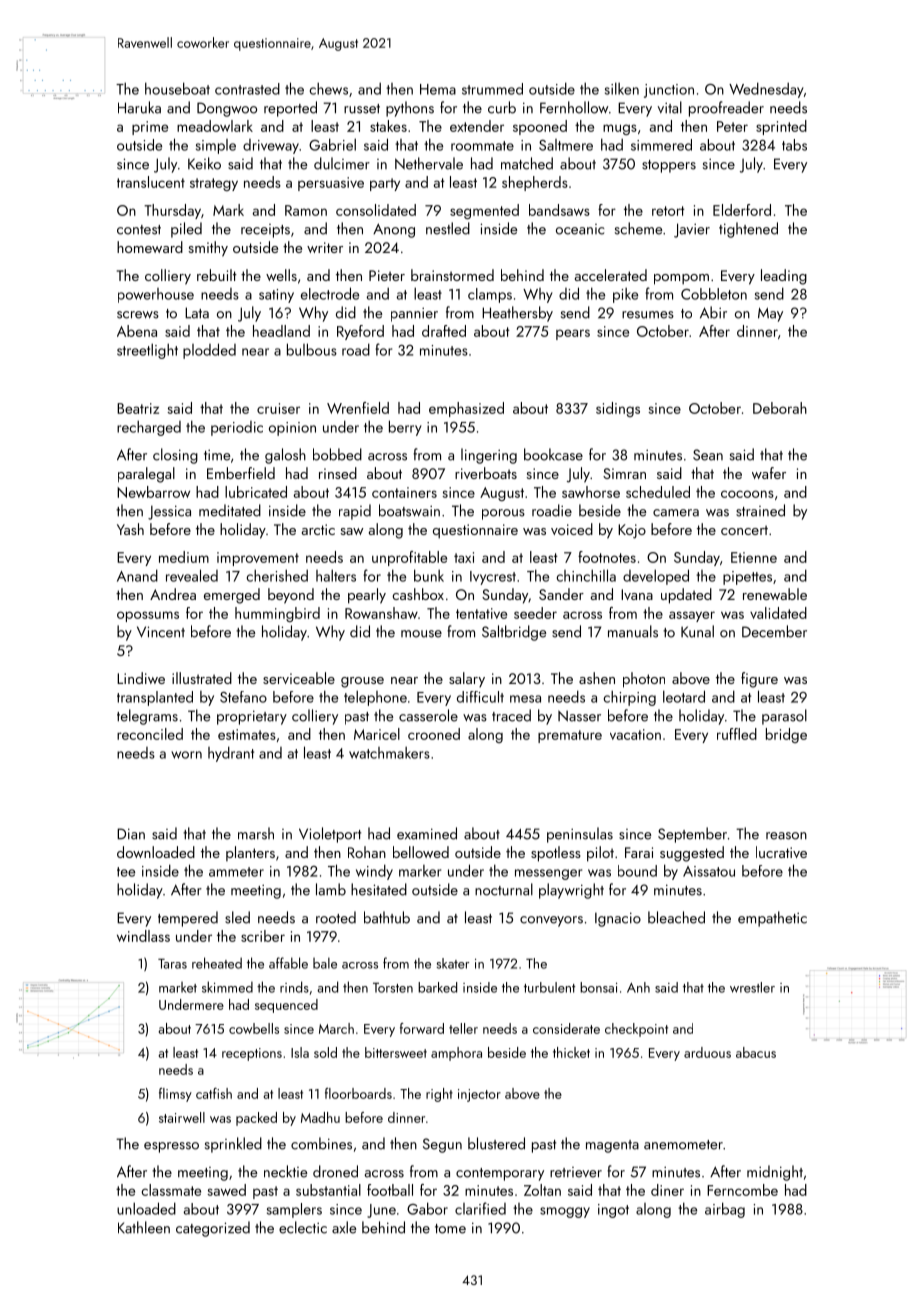 The width and height of the screenshot is (924, 1308). I want to click on eclectic, so click(303, 1227).
